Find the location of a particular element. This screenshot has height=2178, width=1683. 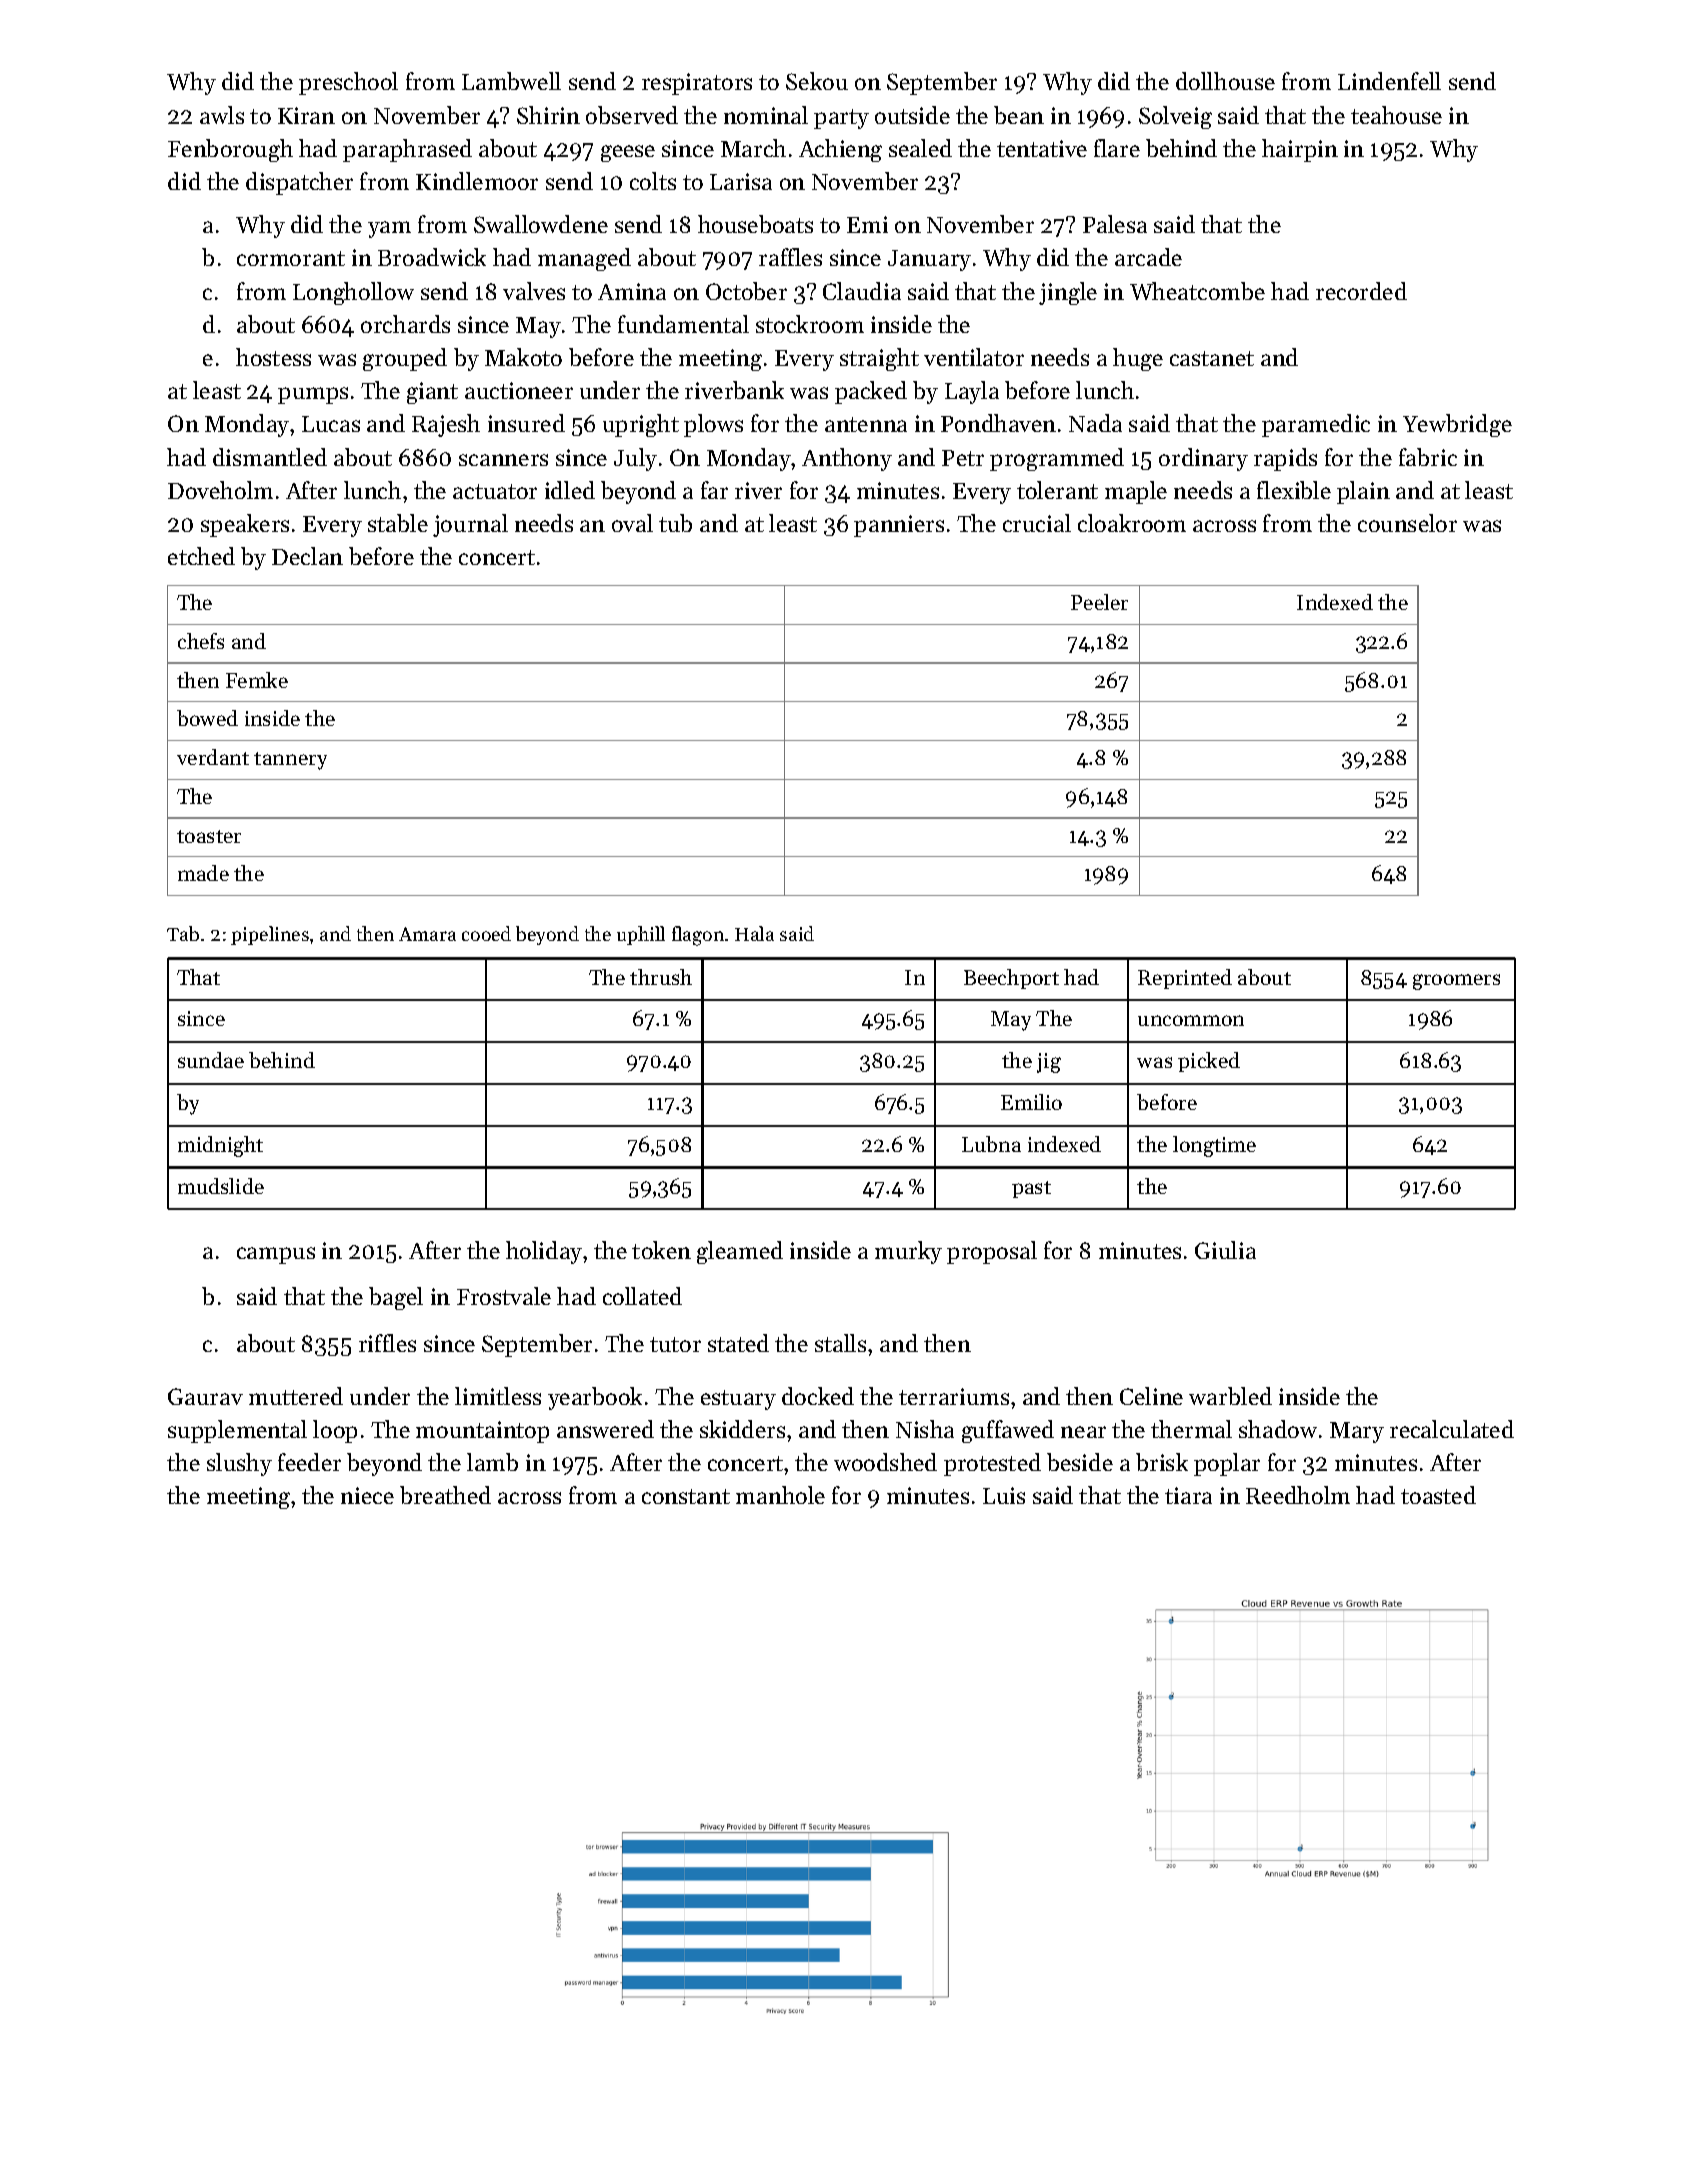

plows is located at coordinates (713, 425).
